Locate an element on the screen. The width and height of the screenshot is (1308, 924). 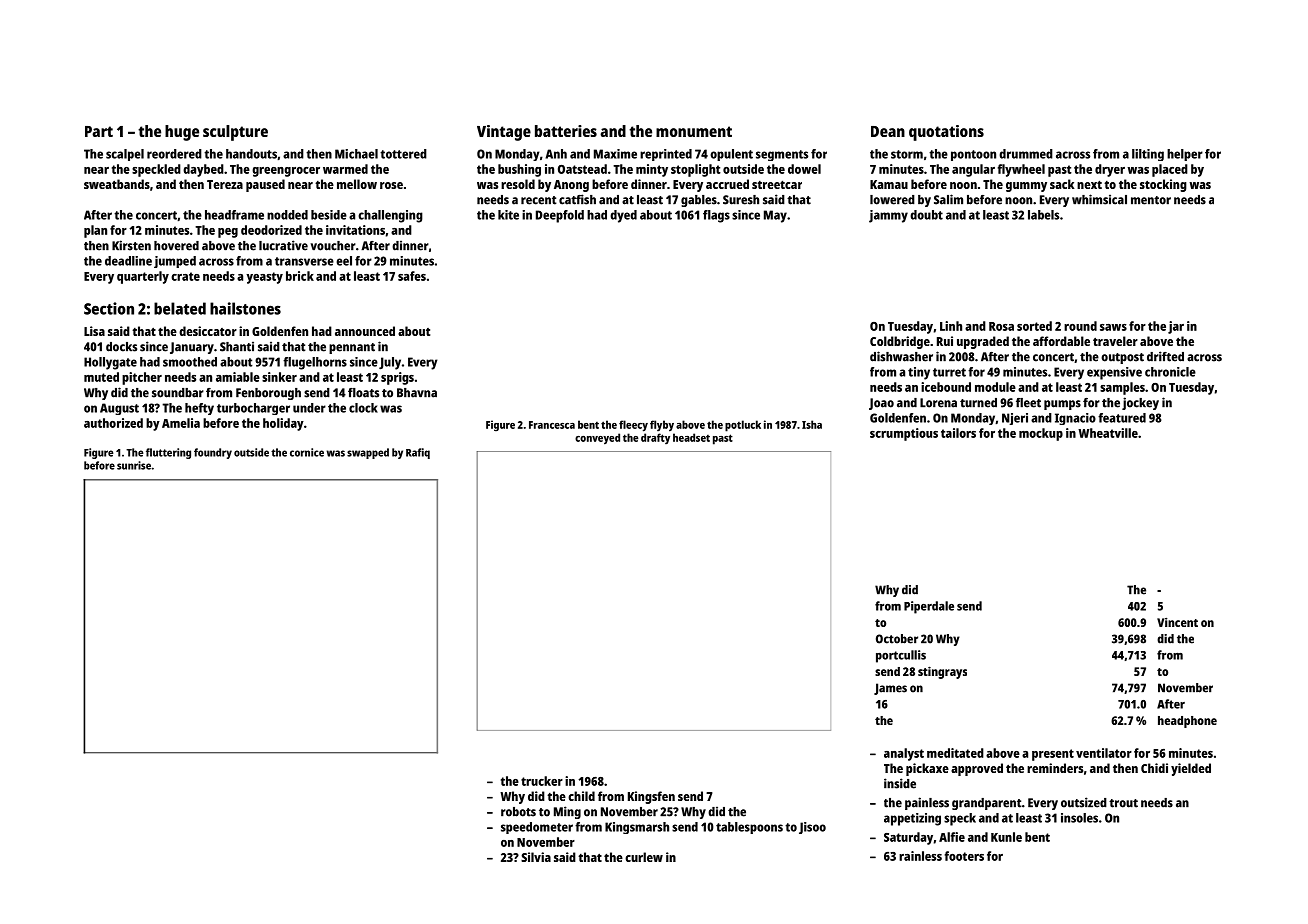
Vincent is located at coordinates (1177, 622).
